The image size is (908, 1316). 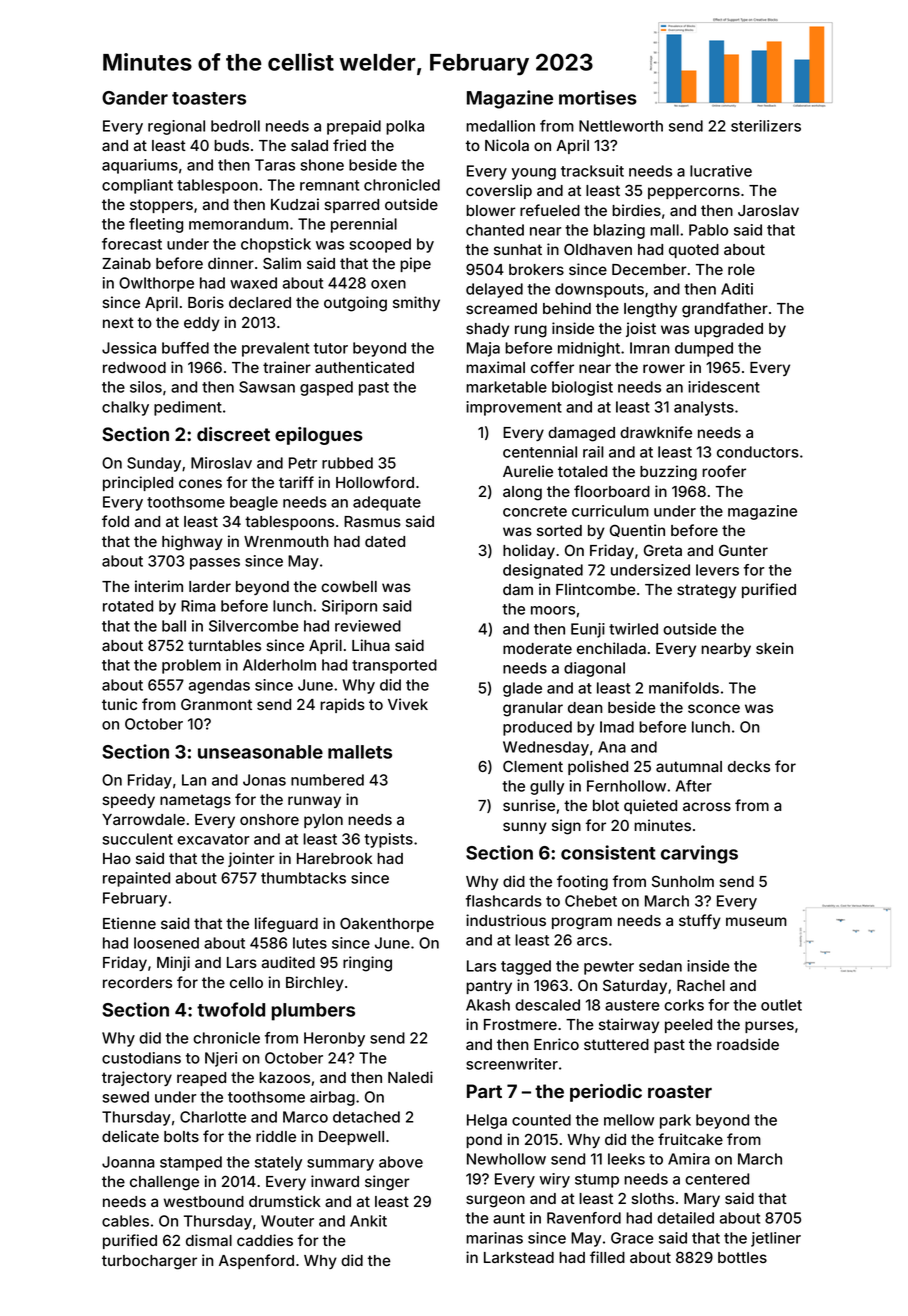 What do you see at coordinates (769, 1027) in the screenshot?
I see `purses` at bounding box center [769, 1027].
